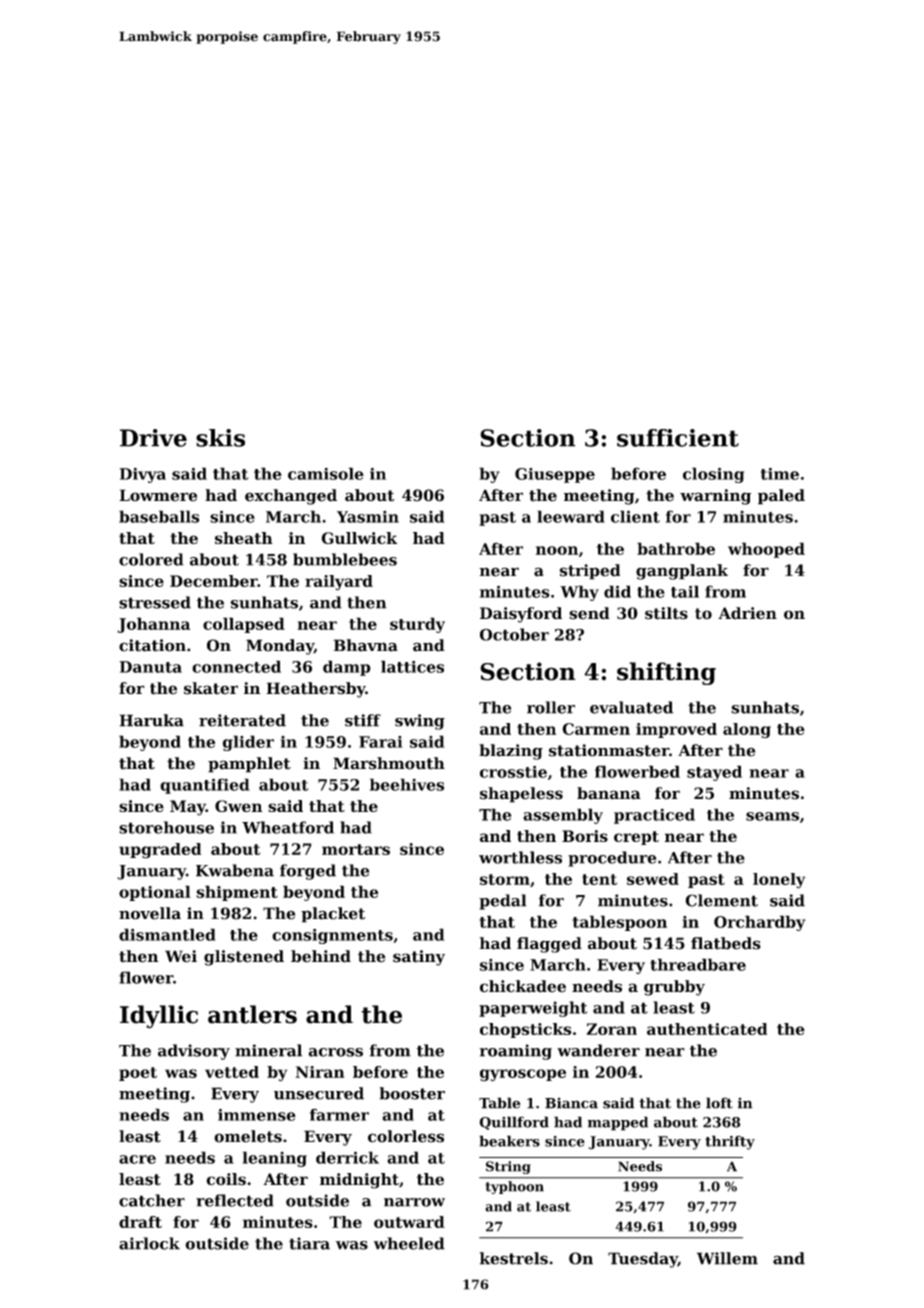 The height and width of the screenshot is (1308, 924). I want to click on improved, so click(676, 730).
